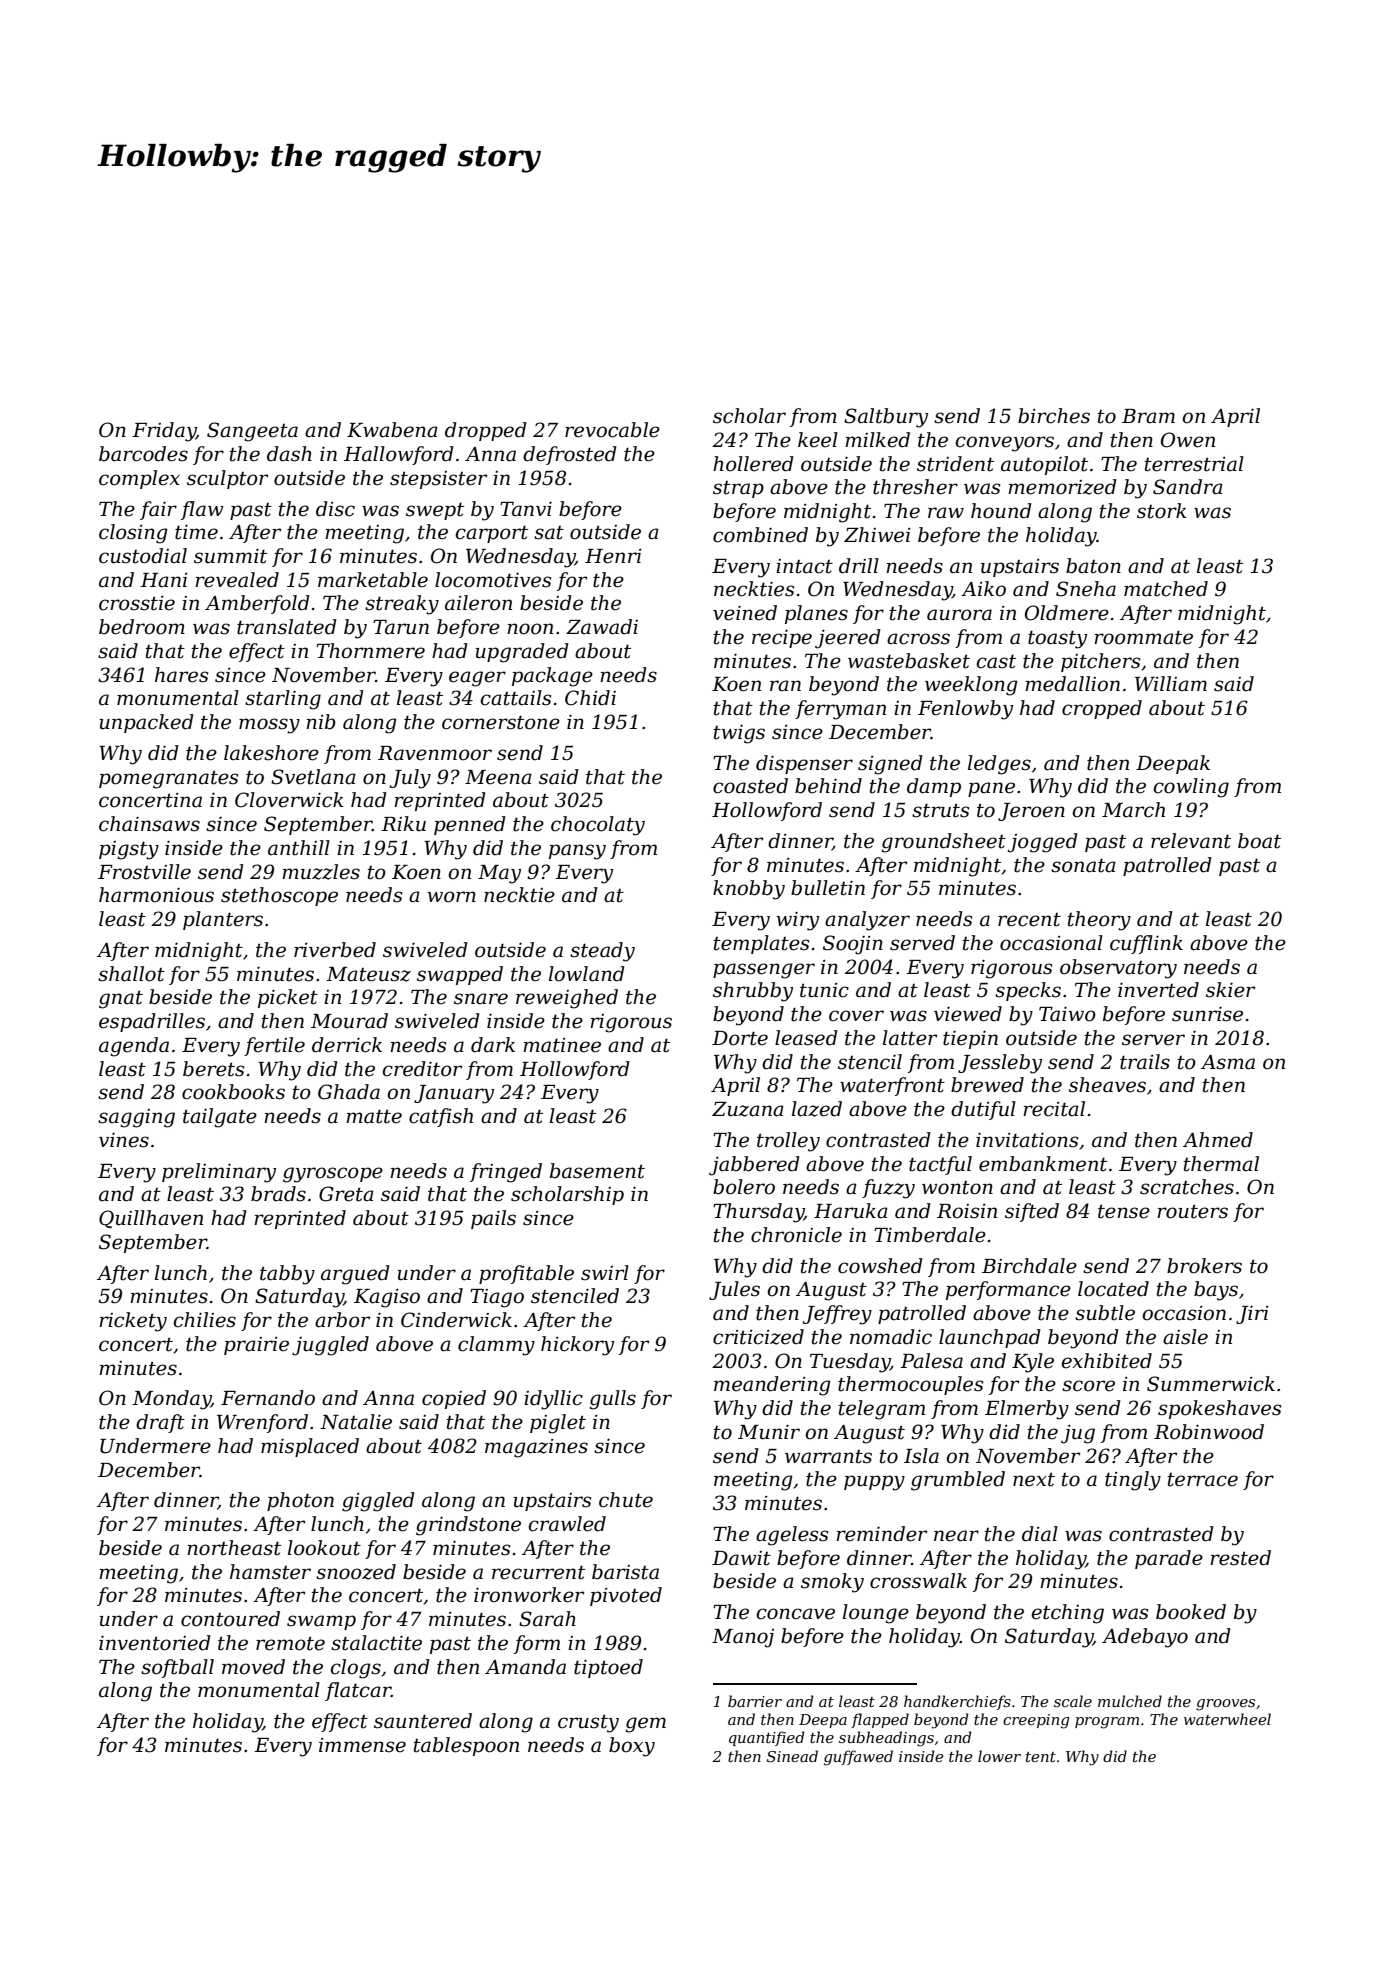 The width and height of the document is (1386, 1969). What do you see at coordinates (1067, 1014) in the document?
I see `Taiwo` at bounding box center [1067, 1014].
